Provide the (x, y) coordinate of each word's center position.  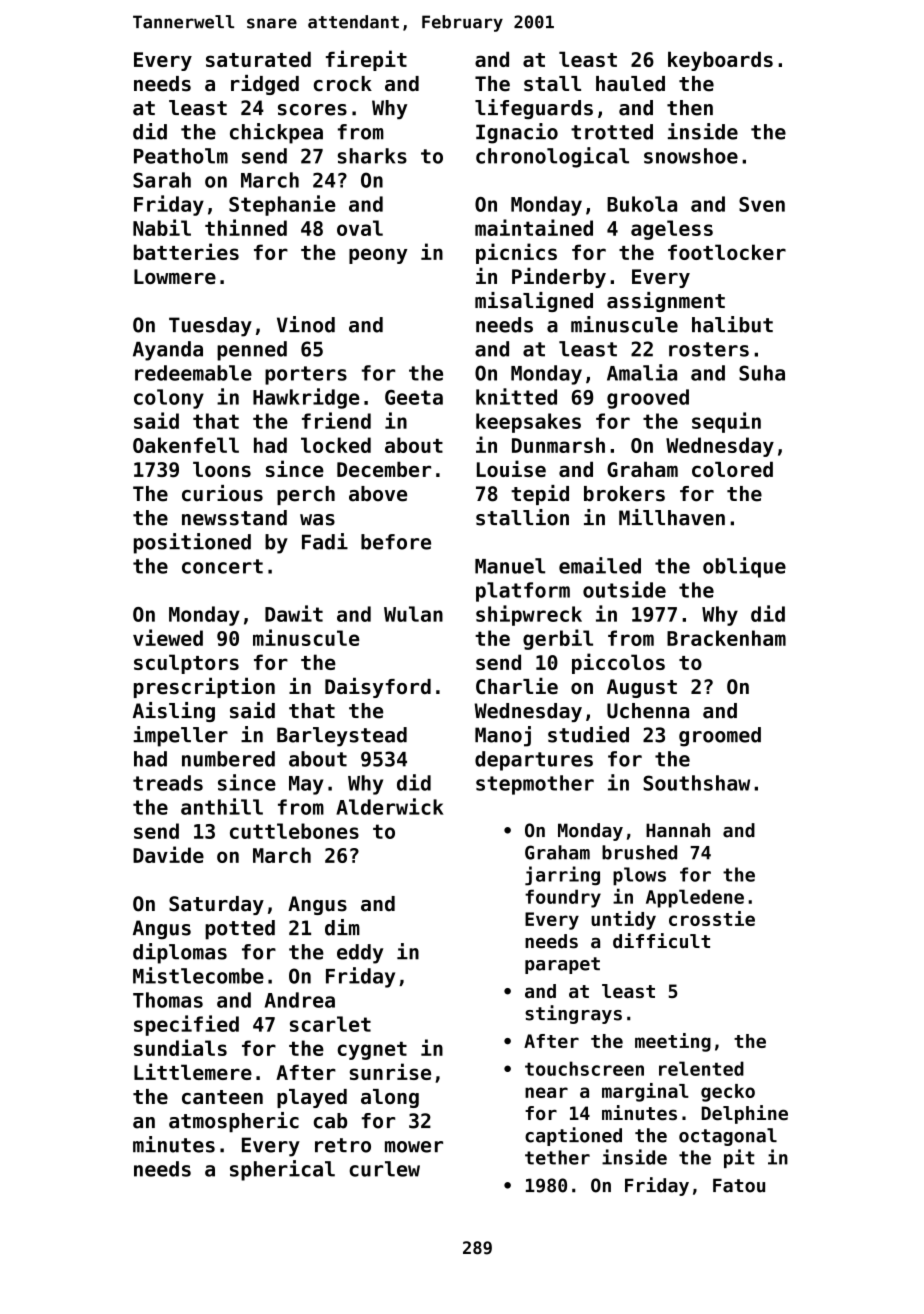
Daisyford (378, 688)
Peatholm (181, 156)
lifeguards (534, 109)
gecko (728, 1093)
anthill (222, 806)
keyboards (720, 61)
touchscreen (584, 1068)
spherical (282, 1170)
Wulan (413, 614)
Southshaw (696, 783)
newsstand (234, 518)
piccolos (618, 663)
